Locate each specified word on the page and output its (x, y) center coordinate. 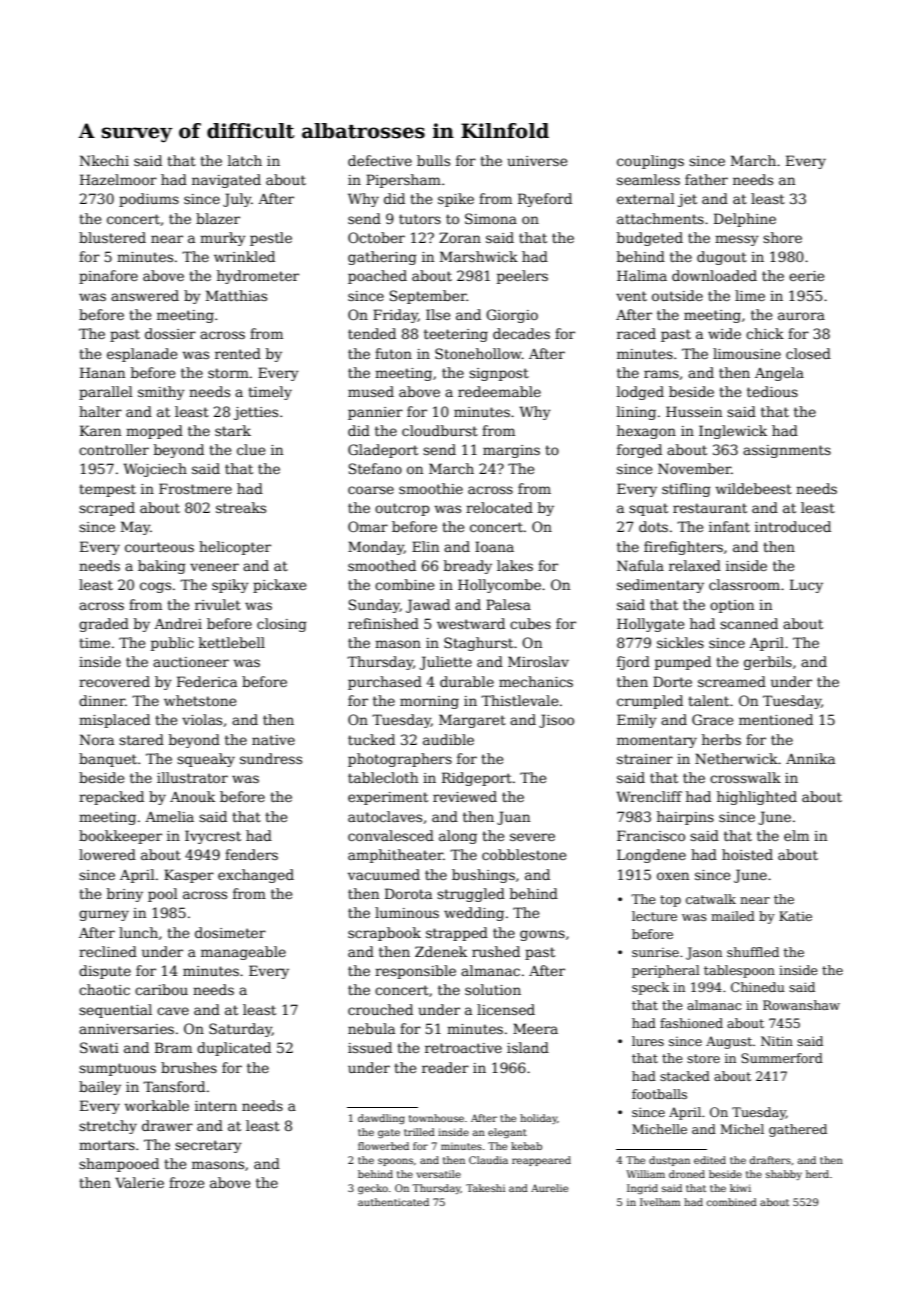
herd (817, 1174)
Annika (810, 758)
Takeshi (485, 1188)
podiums (149, 200)
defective (380, 160)
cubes (530, 623)
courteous (159, 547)
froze (186, 1182)
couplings (650, 162)
